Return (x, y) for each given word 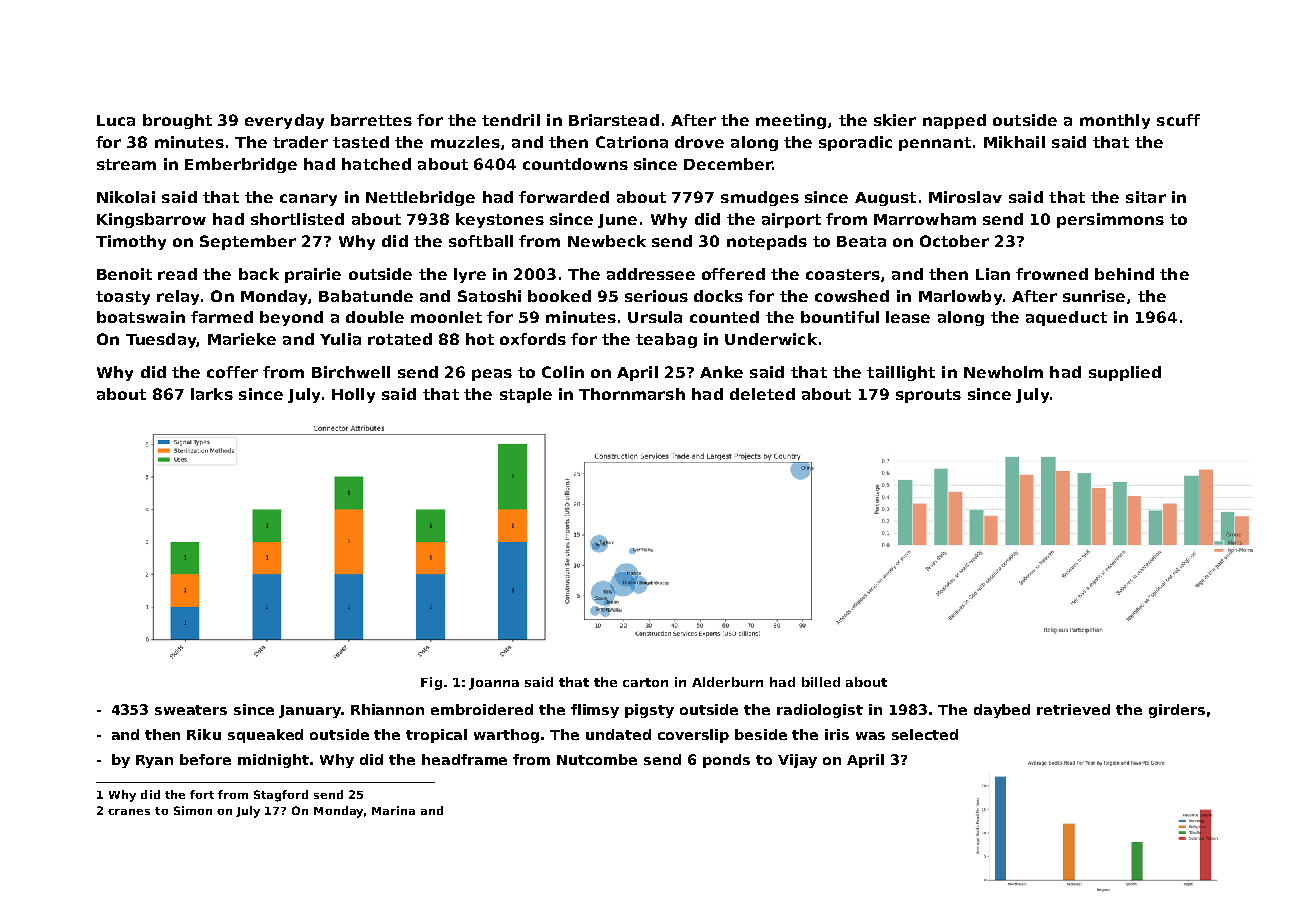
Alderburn (727, 682)
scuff (1178, 120)
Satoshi (489, 296)
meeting (791, 121)
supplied (1125, 373)
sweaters (191, 710)
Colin (563, 372)
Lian (993, 274)
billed (821, 682)
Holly (353, 395)
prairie (313, 275)
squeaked (265, 736)
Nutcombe (597, 759)
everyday (284, 121)
